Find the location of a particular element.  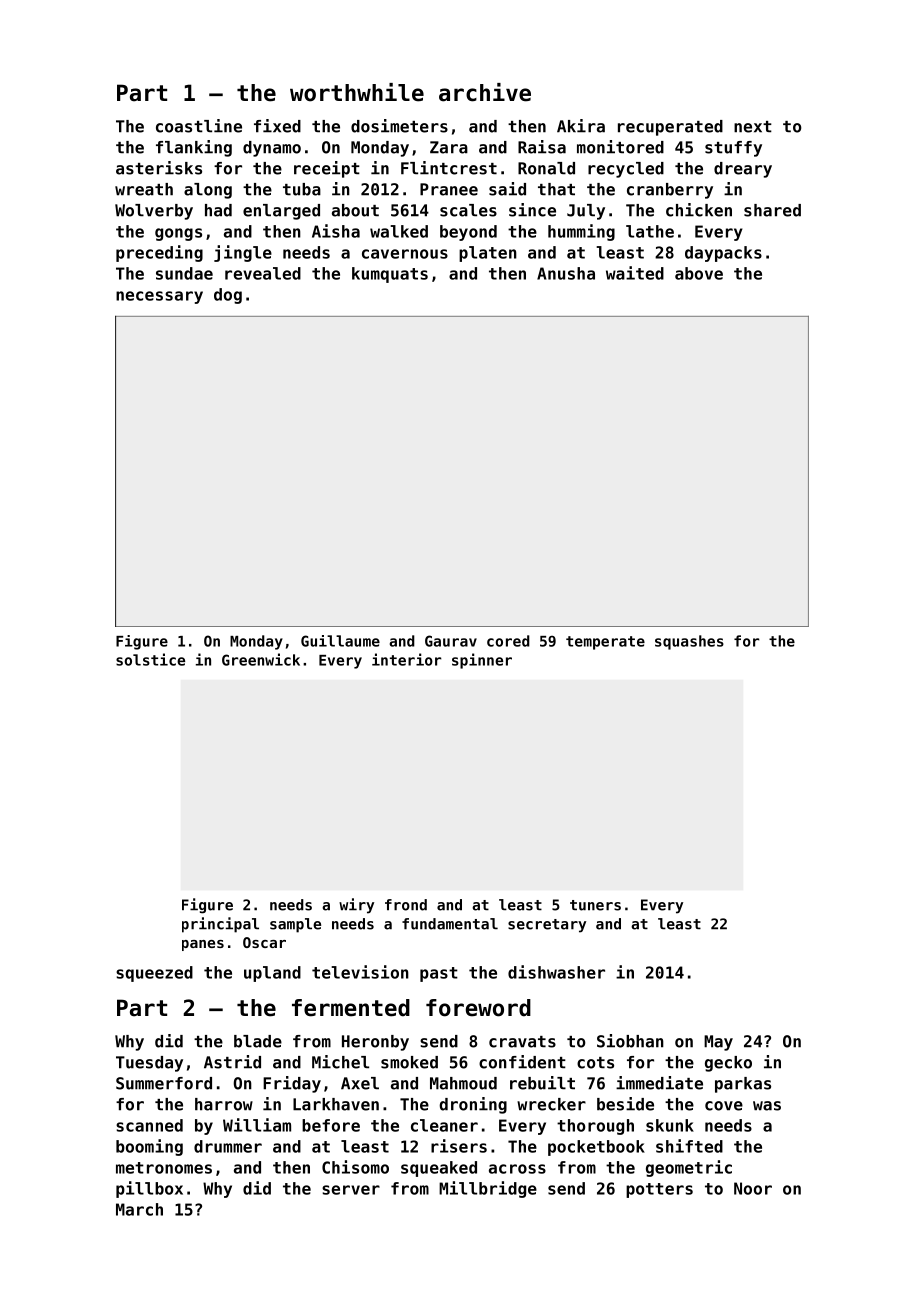

potters is located at coordinates (659, 1190).
